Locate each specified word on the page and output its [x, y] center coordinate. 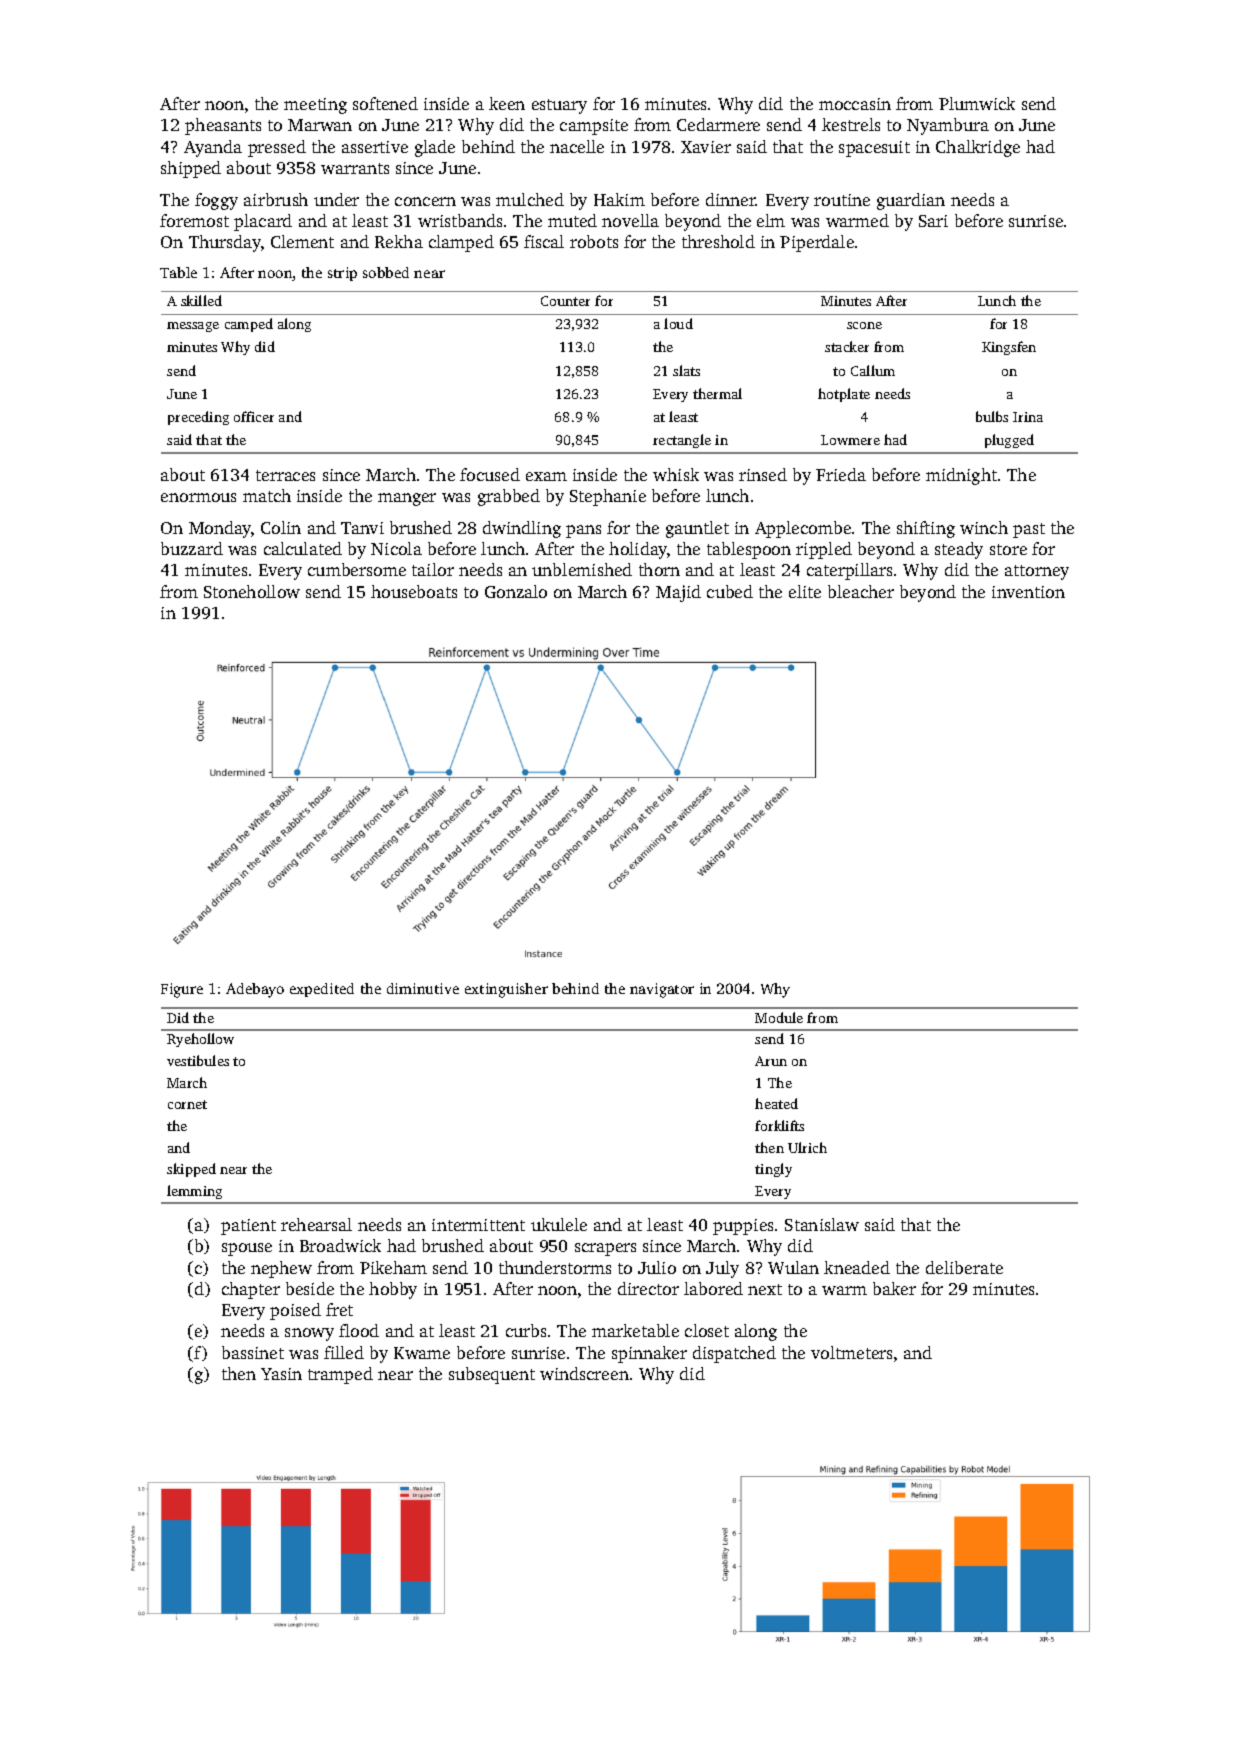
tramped [340, 1375]
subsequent [492, 1375]
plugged [1009, 441]
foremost [194, 220]
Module [779, 1017]
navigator [662, 990]
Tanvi [362, 528]
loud [678, 323]
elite [805, 591]
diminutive [423, 988]
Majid [678, 593]
